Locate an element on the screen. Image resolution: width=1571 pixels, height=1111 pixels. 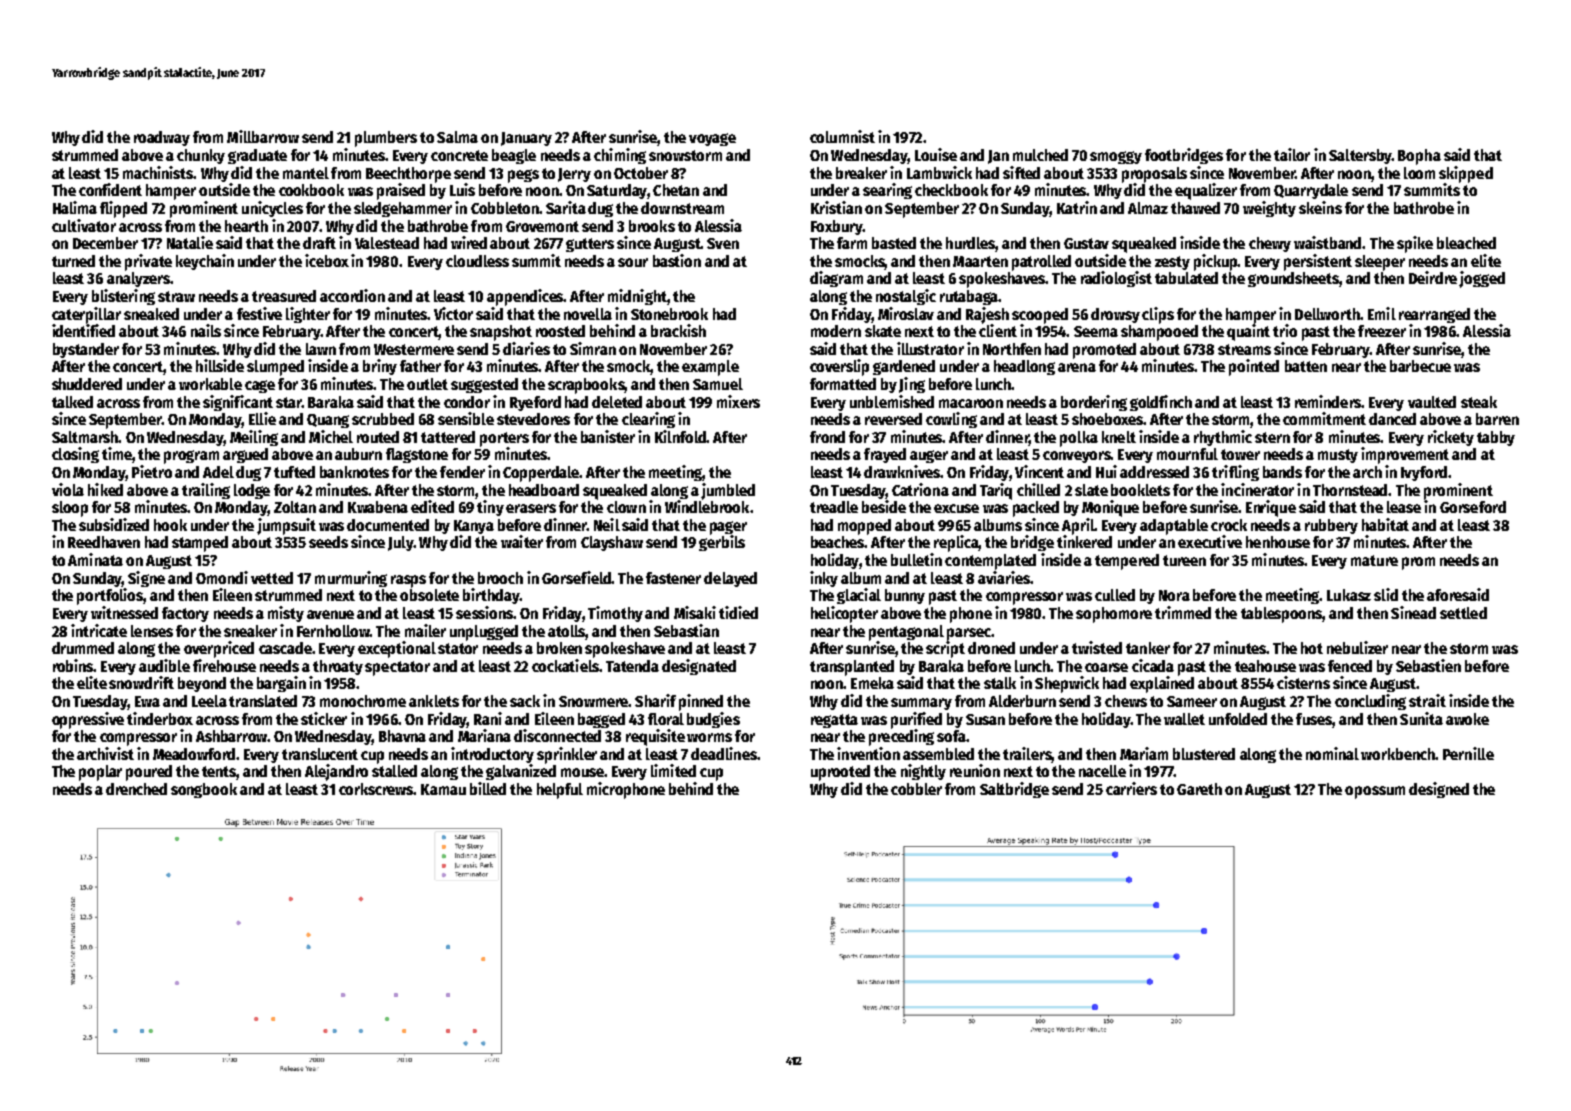
flipped is located at coordinates (123, 209).
